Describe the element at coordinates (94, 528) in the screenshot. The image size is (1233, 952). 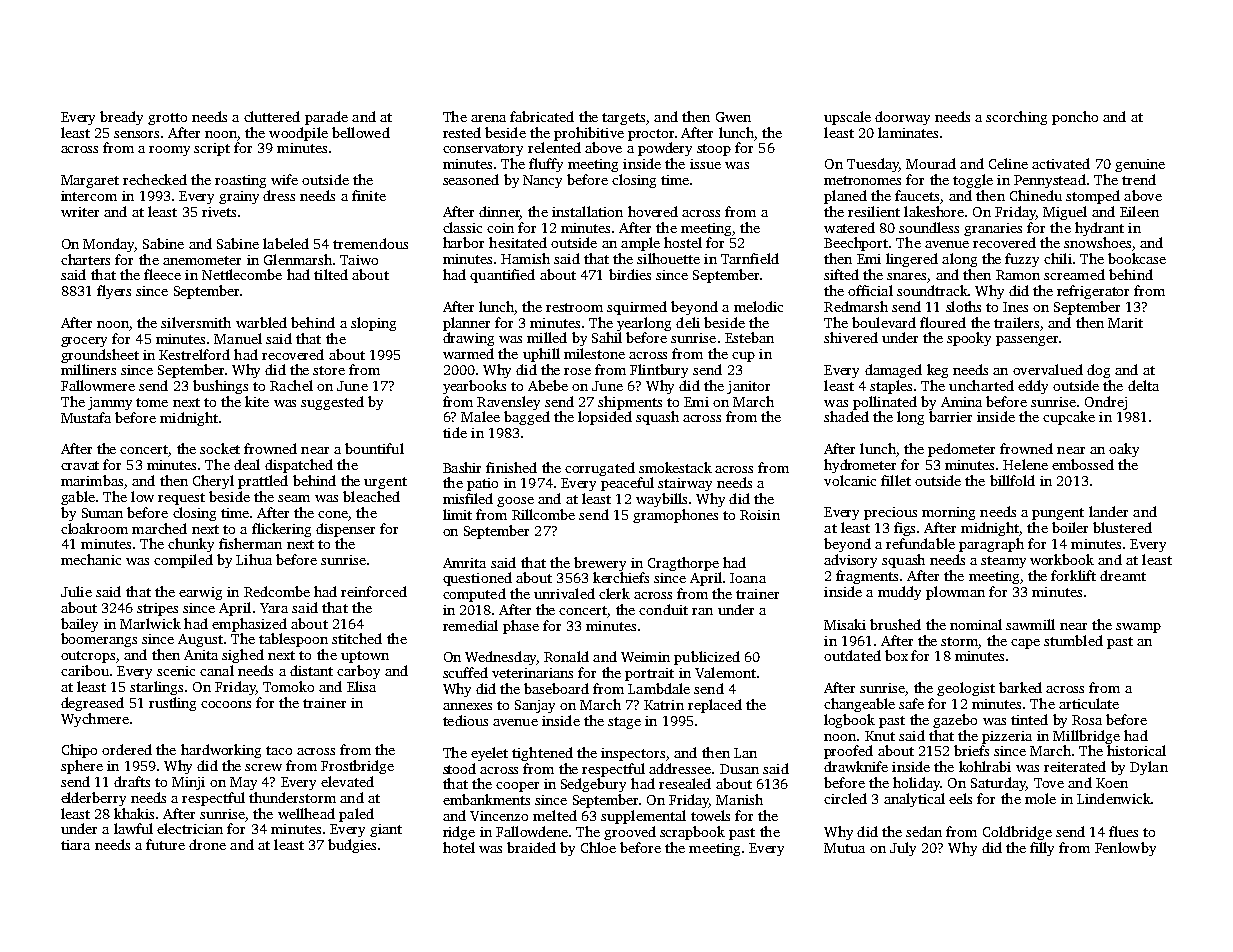
I see `cloakroom` at that location.
